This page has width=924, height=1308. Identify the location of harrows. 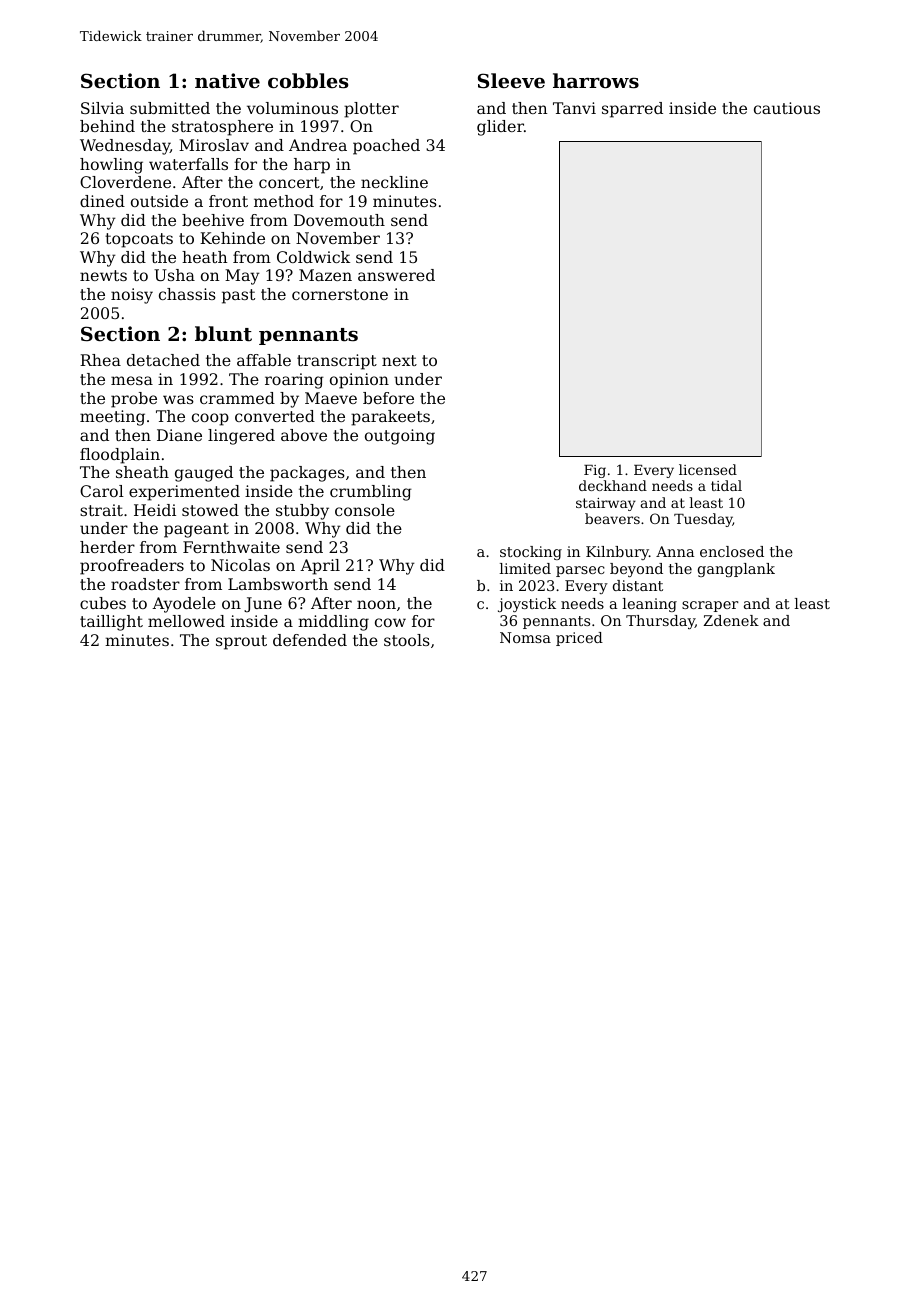
(596, 81).
